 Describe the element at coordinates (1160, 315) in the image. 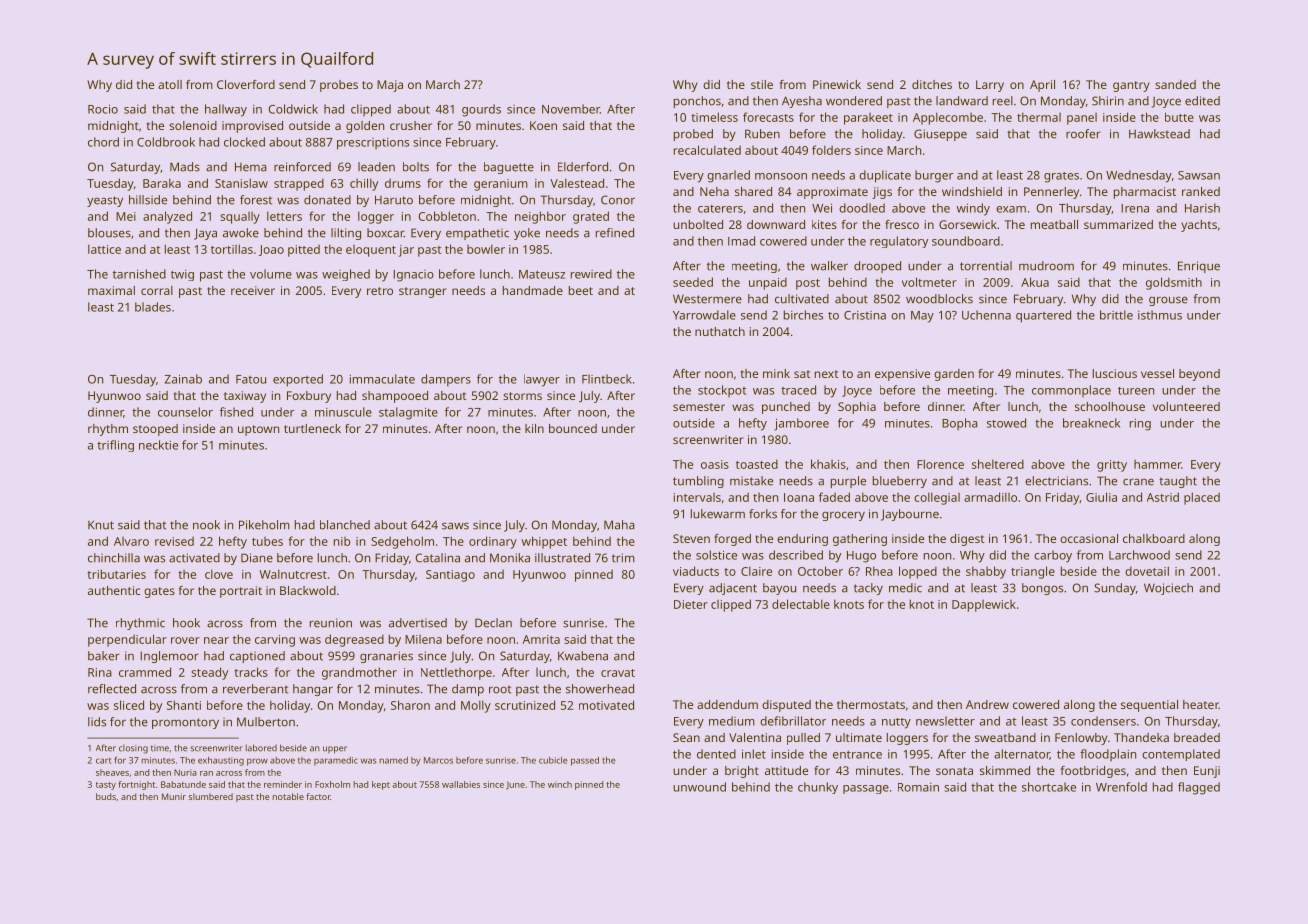

I see `isthmus` at that location.
